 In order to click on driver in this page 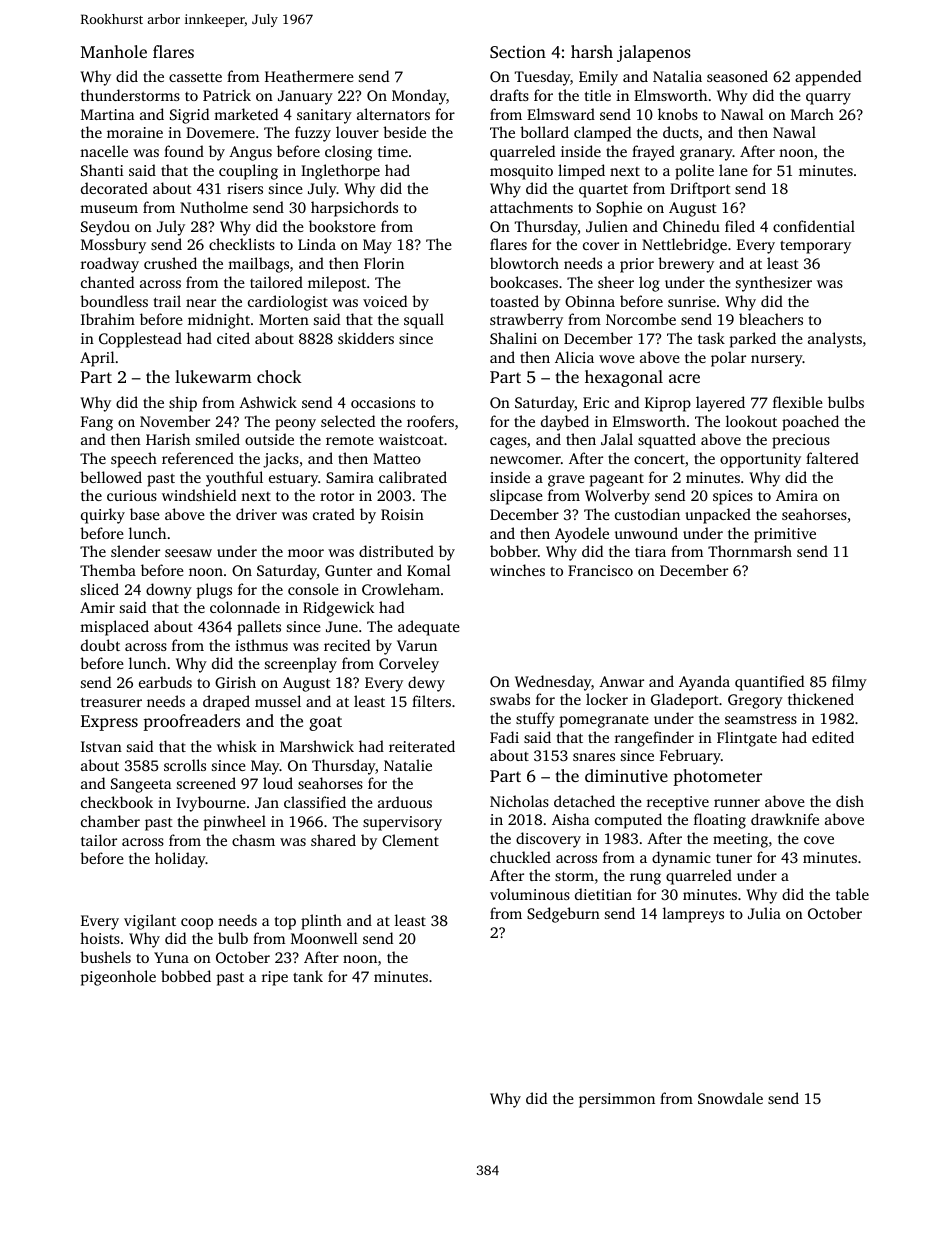, I will do `click(256, 514)`.
